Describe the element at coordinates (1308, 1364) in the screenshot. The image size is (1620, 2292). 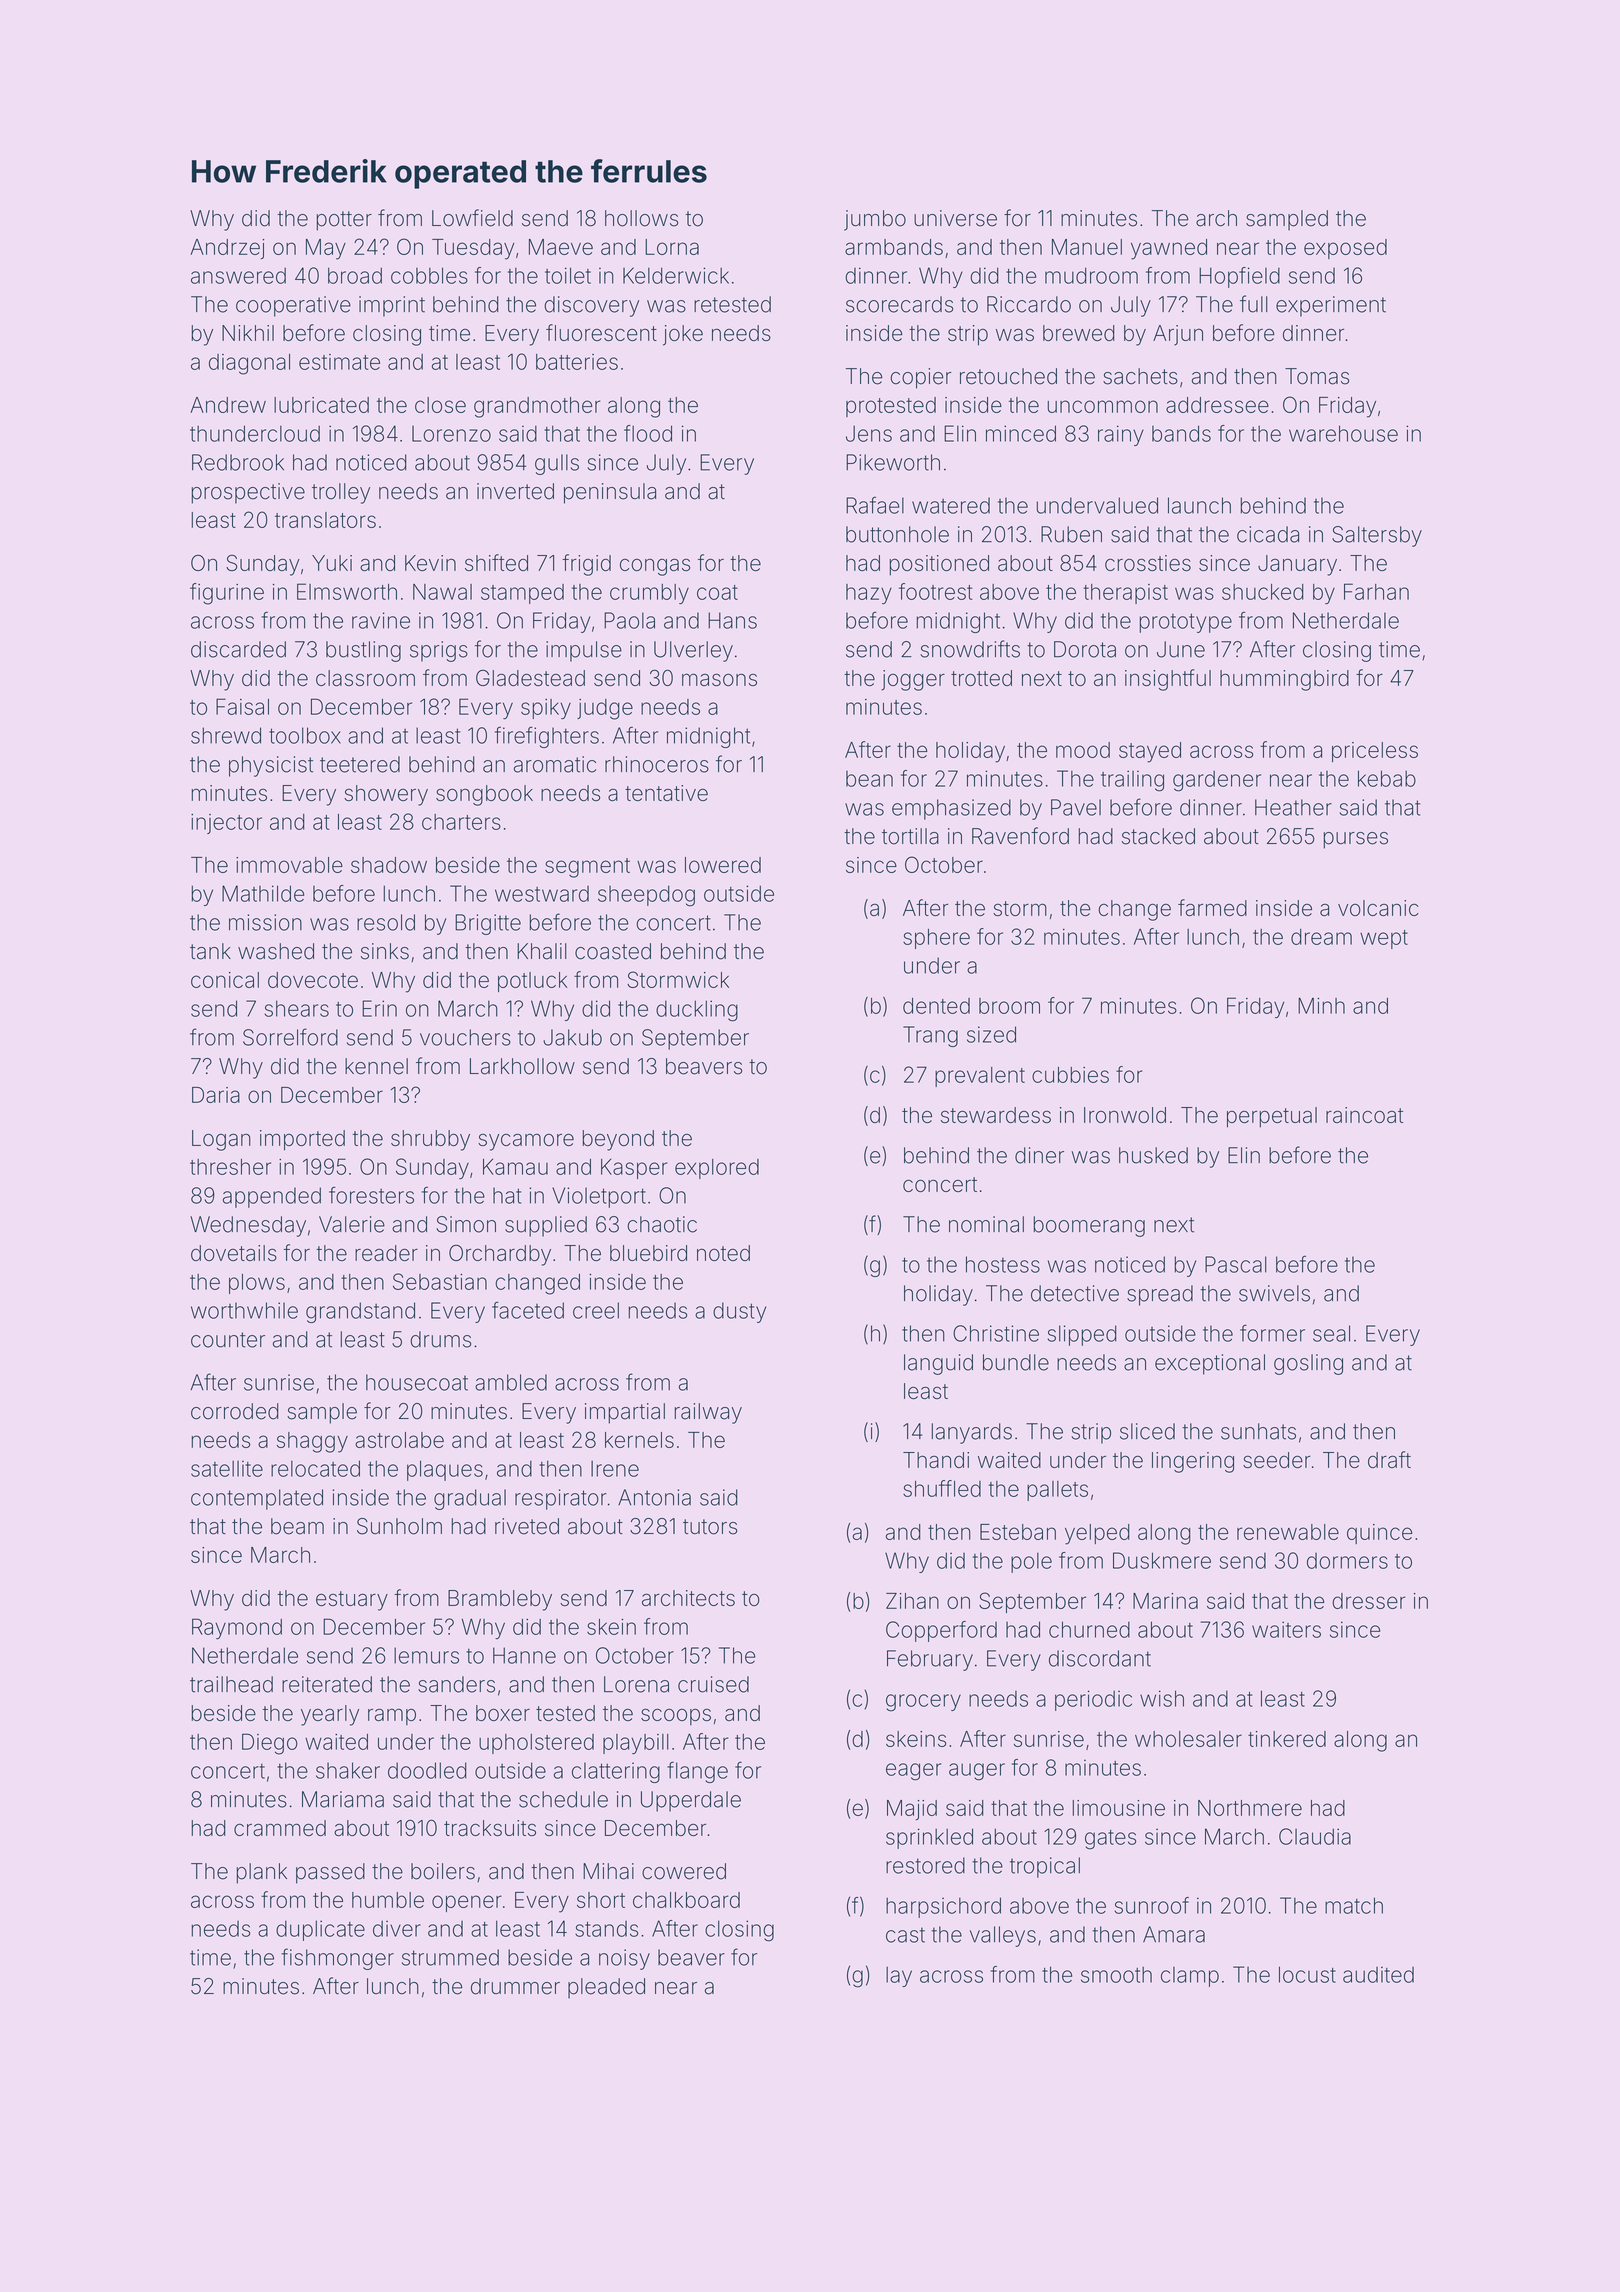
I see `gosling` at that location.
